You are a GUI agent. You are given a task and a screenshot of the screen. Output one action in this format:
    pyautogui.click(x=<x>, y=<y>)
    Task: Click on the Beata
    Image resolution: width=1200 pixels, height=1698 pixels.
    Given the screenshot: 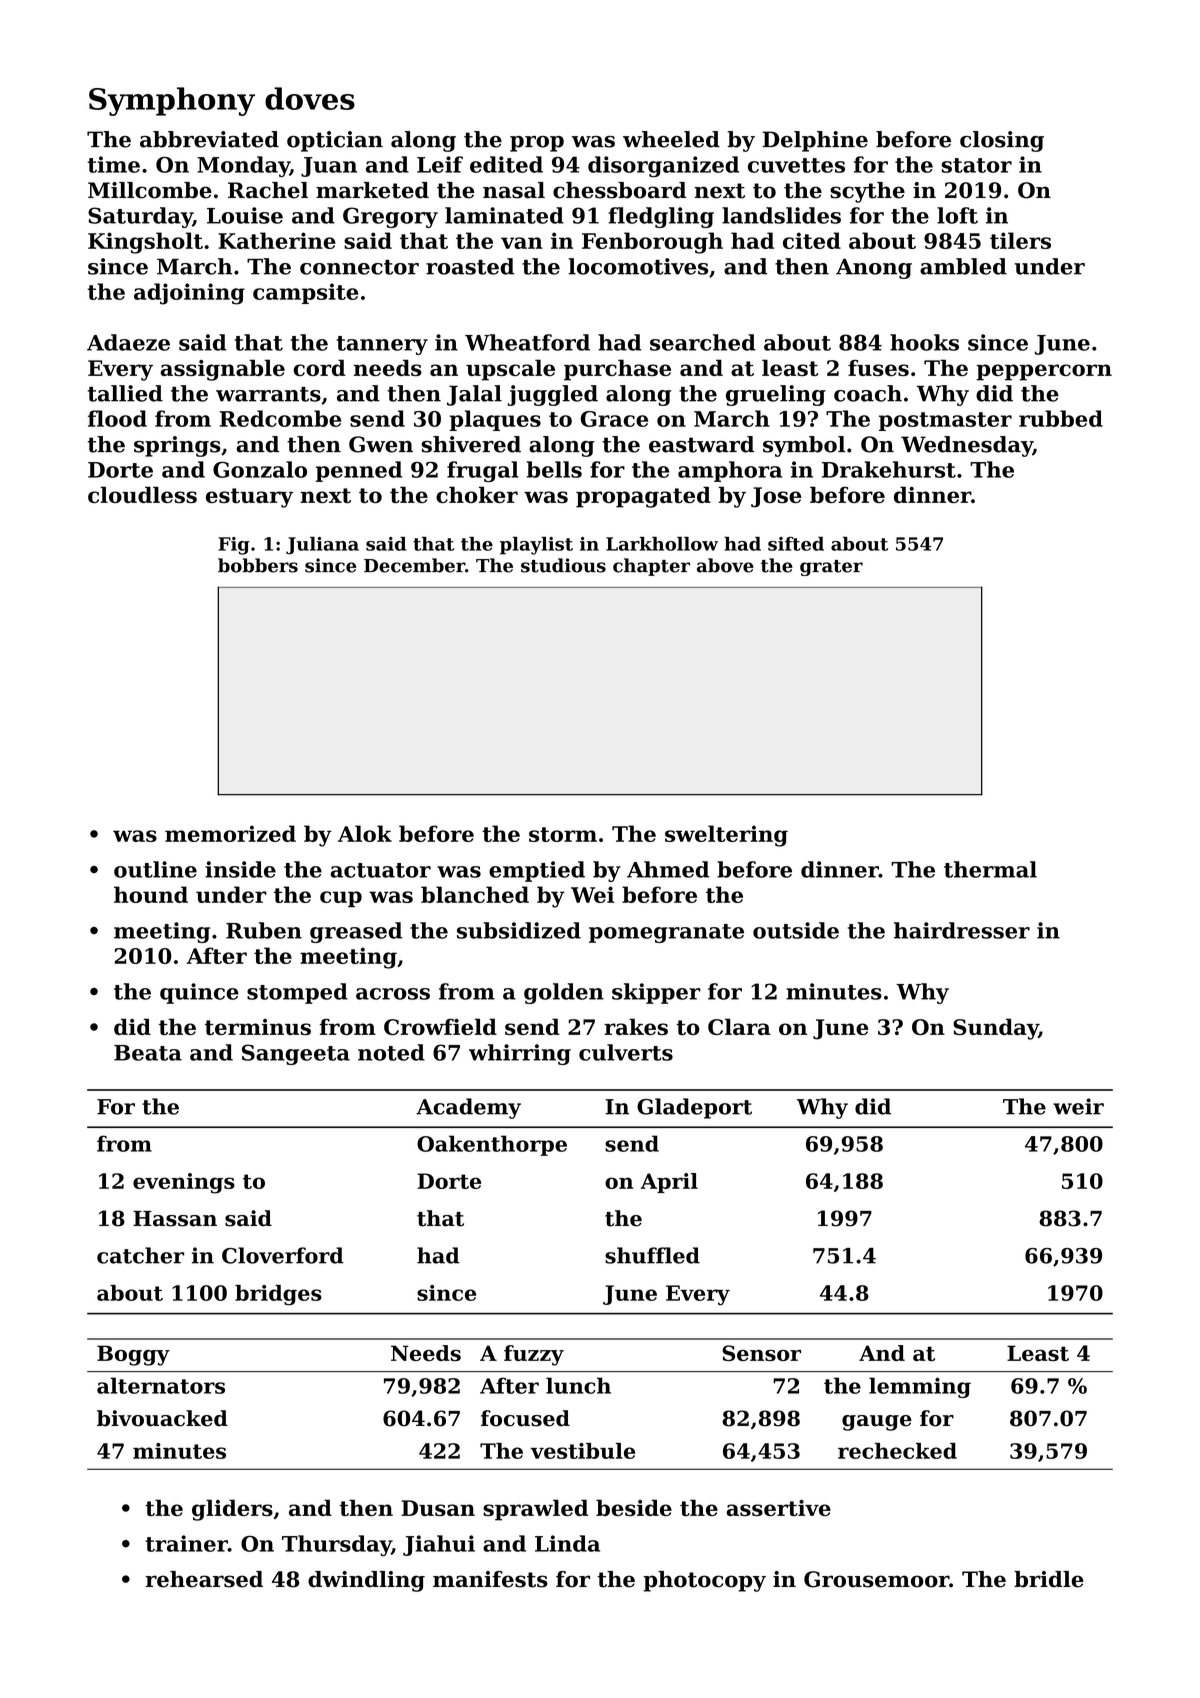 What is the action you would take?
    pyautogui.click(x=148, y=1053)
